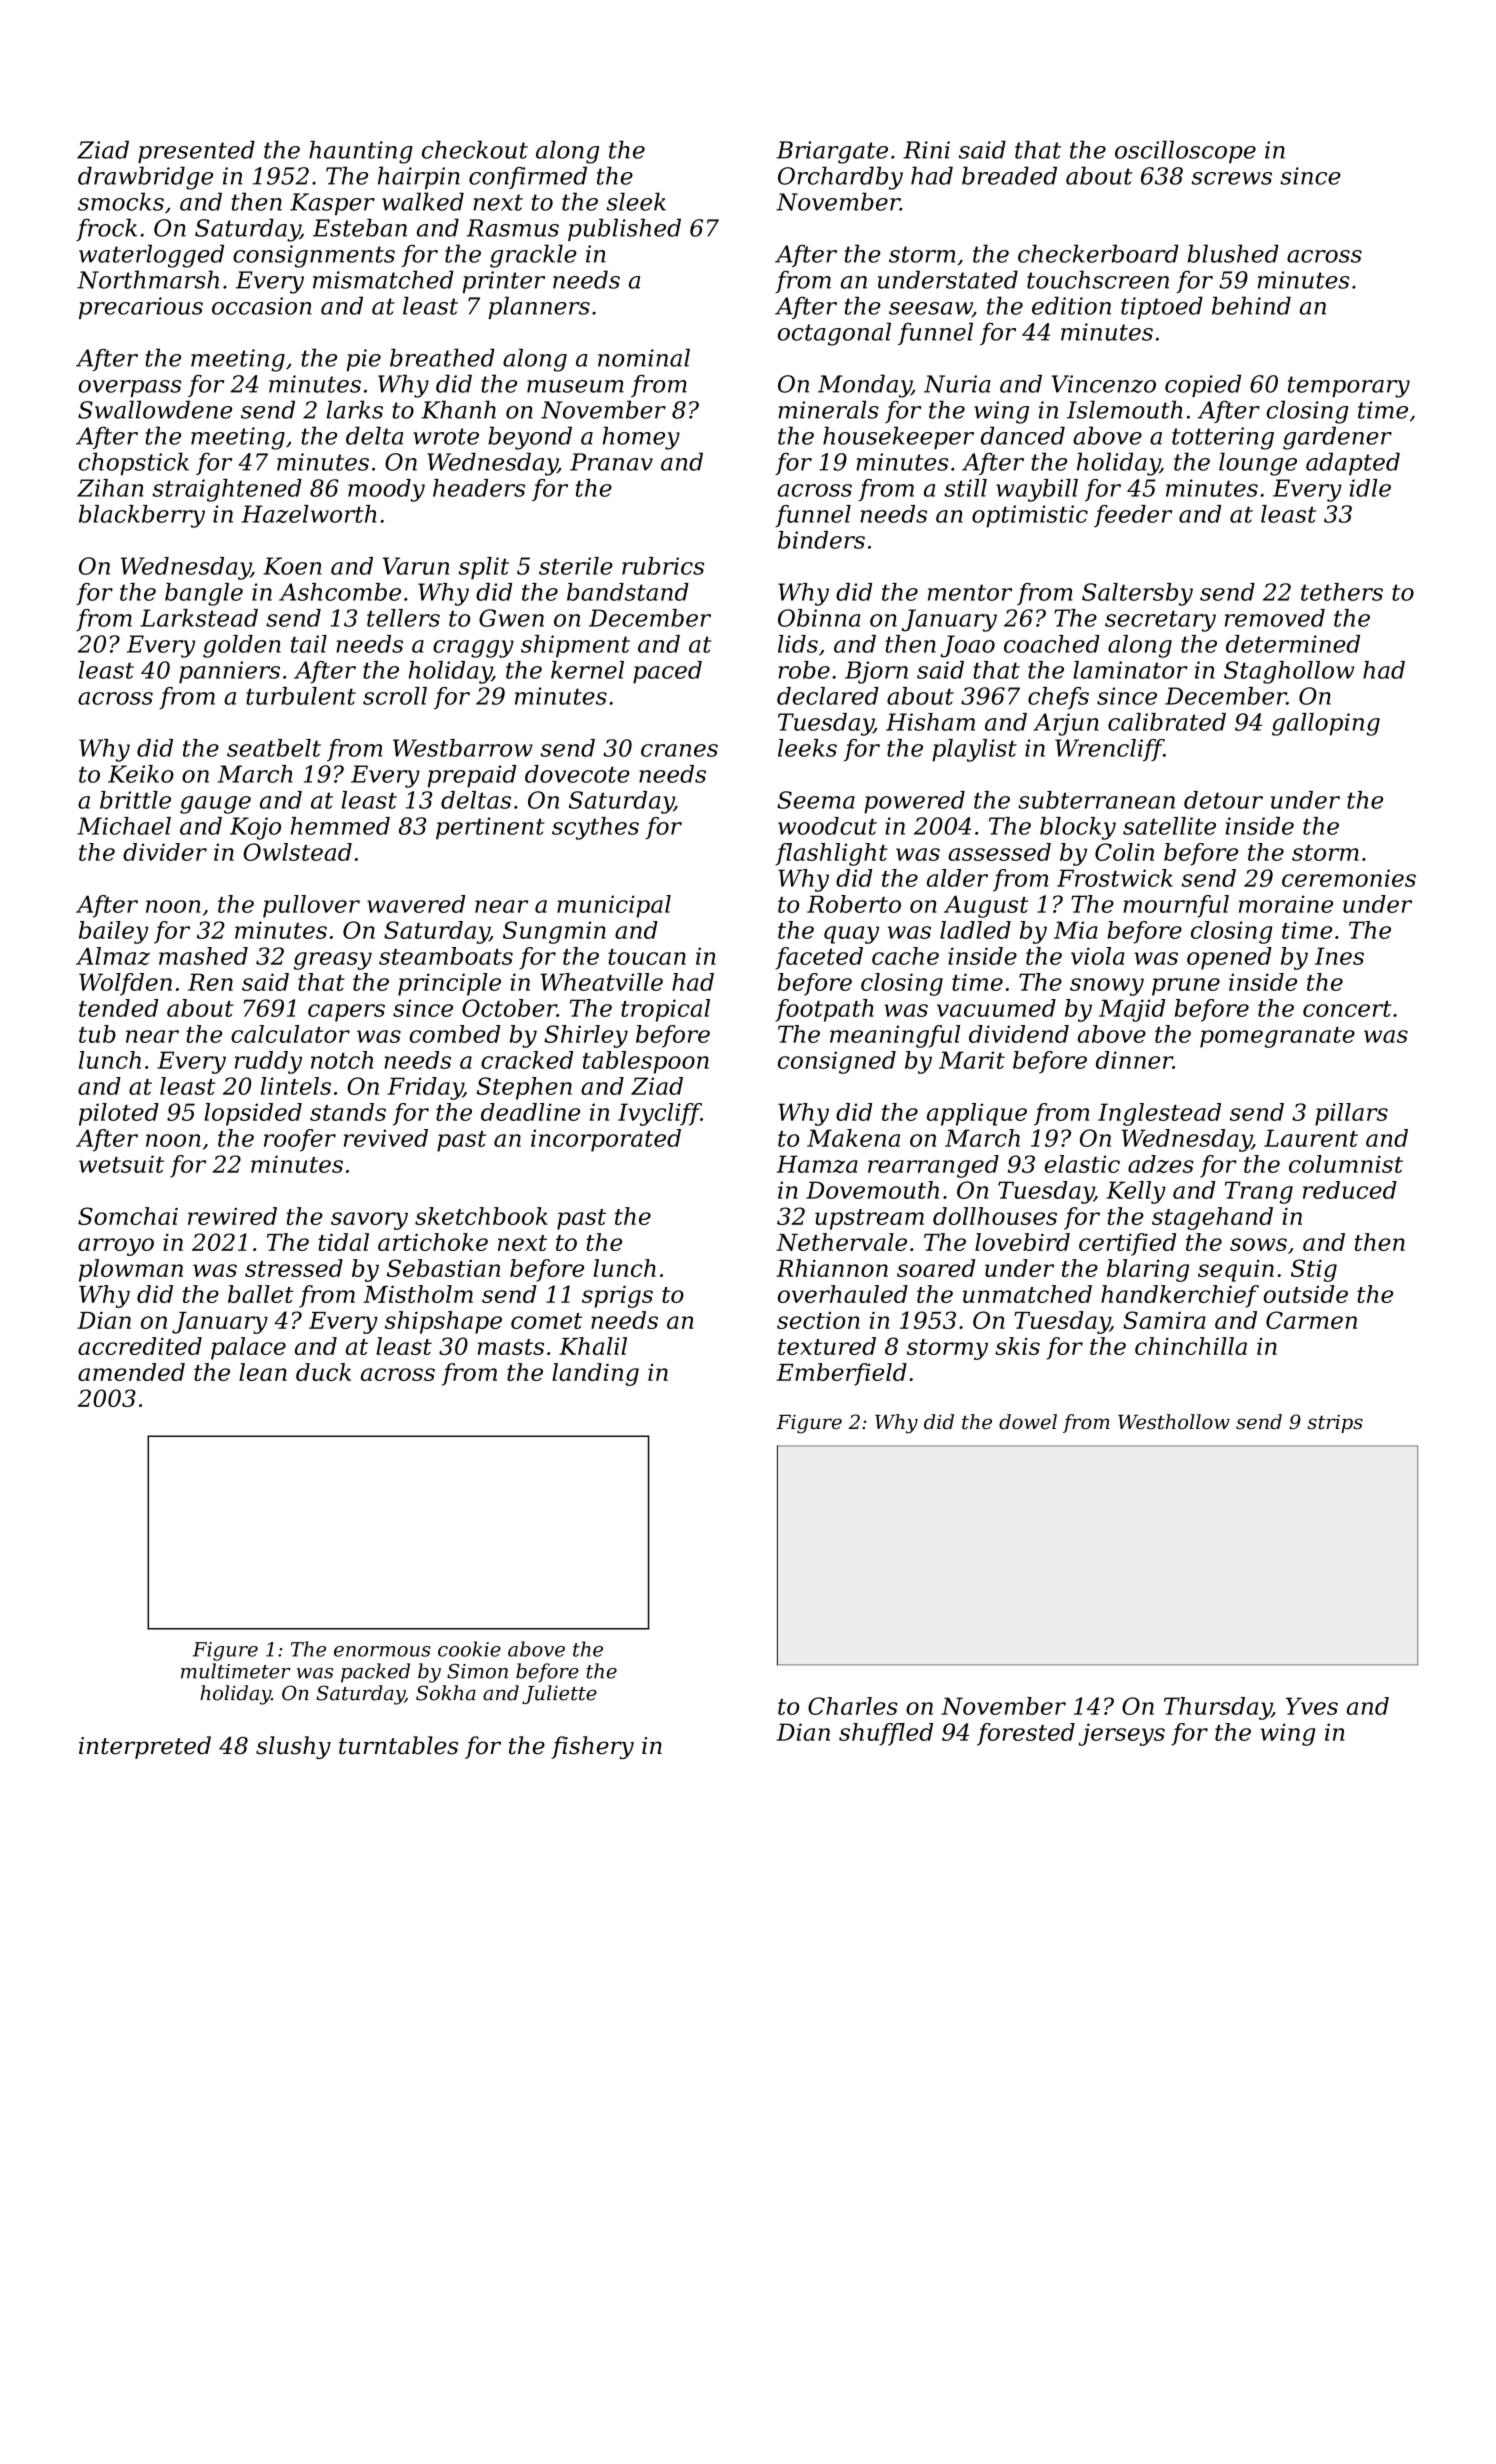 The height and width of the screenshot is (2464, 1496). Describe the element at coordinates (819, 958) in the screenshot. I see `faceted` at that location.
